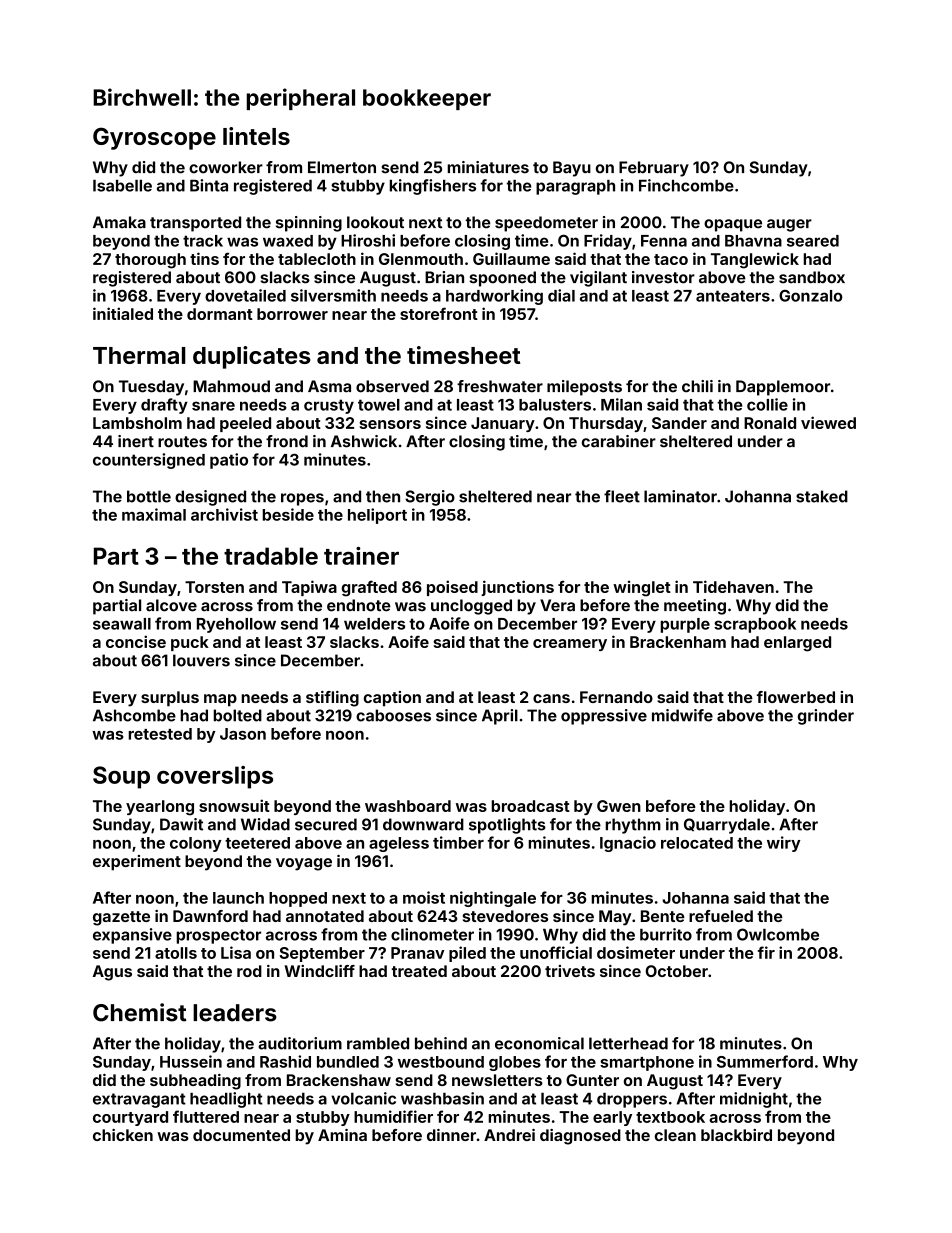 This screenshot has width=952, height=1233. What do you see at coordinates (210, 498) in the screenshot?
I see `designed` at bounding box center [210, 498].
